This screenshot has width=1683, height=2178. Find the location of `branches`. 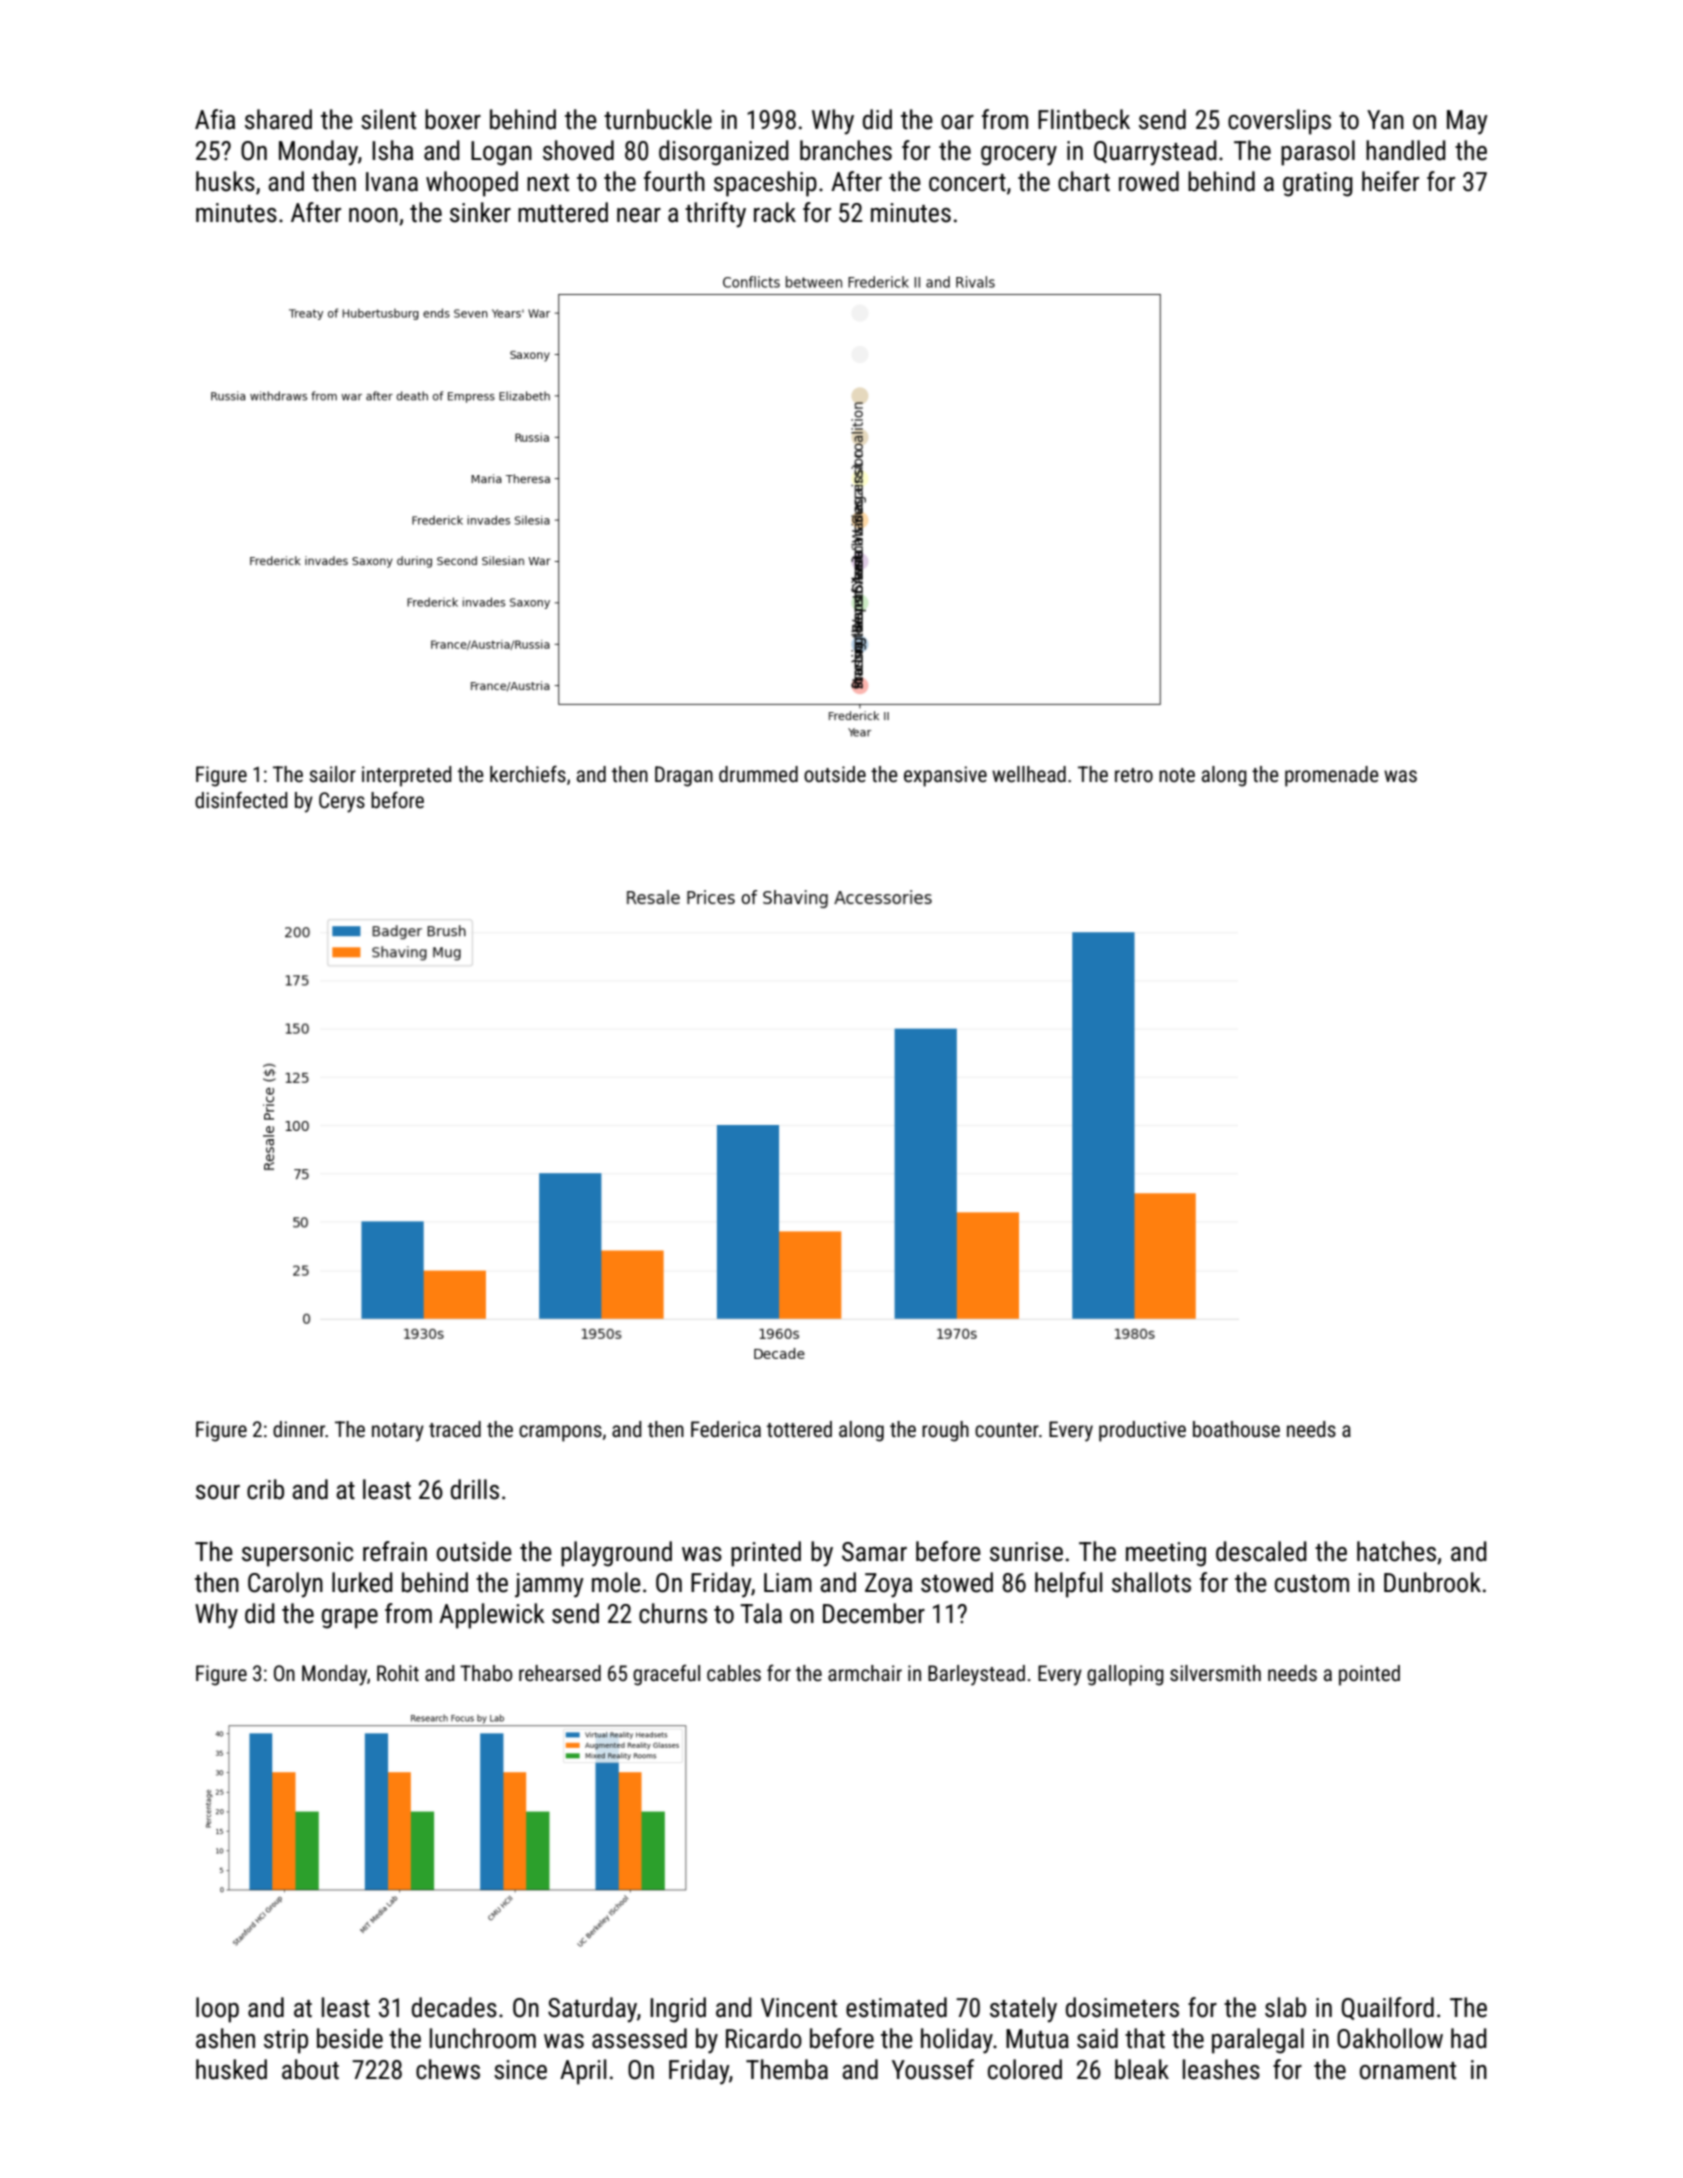

branches is located at coordinates (846, 150).
